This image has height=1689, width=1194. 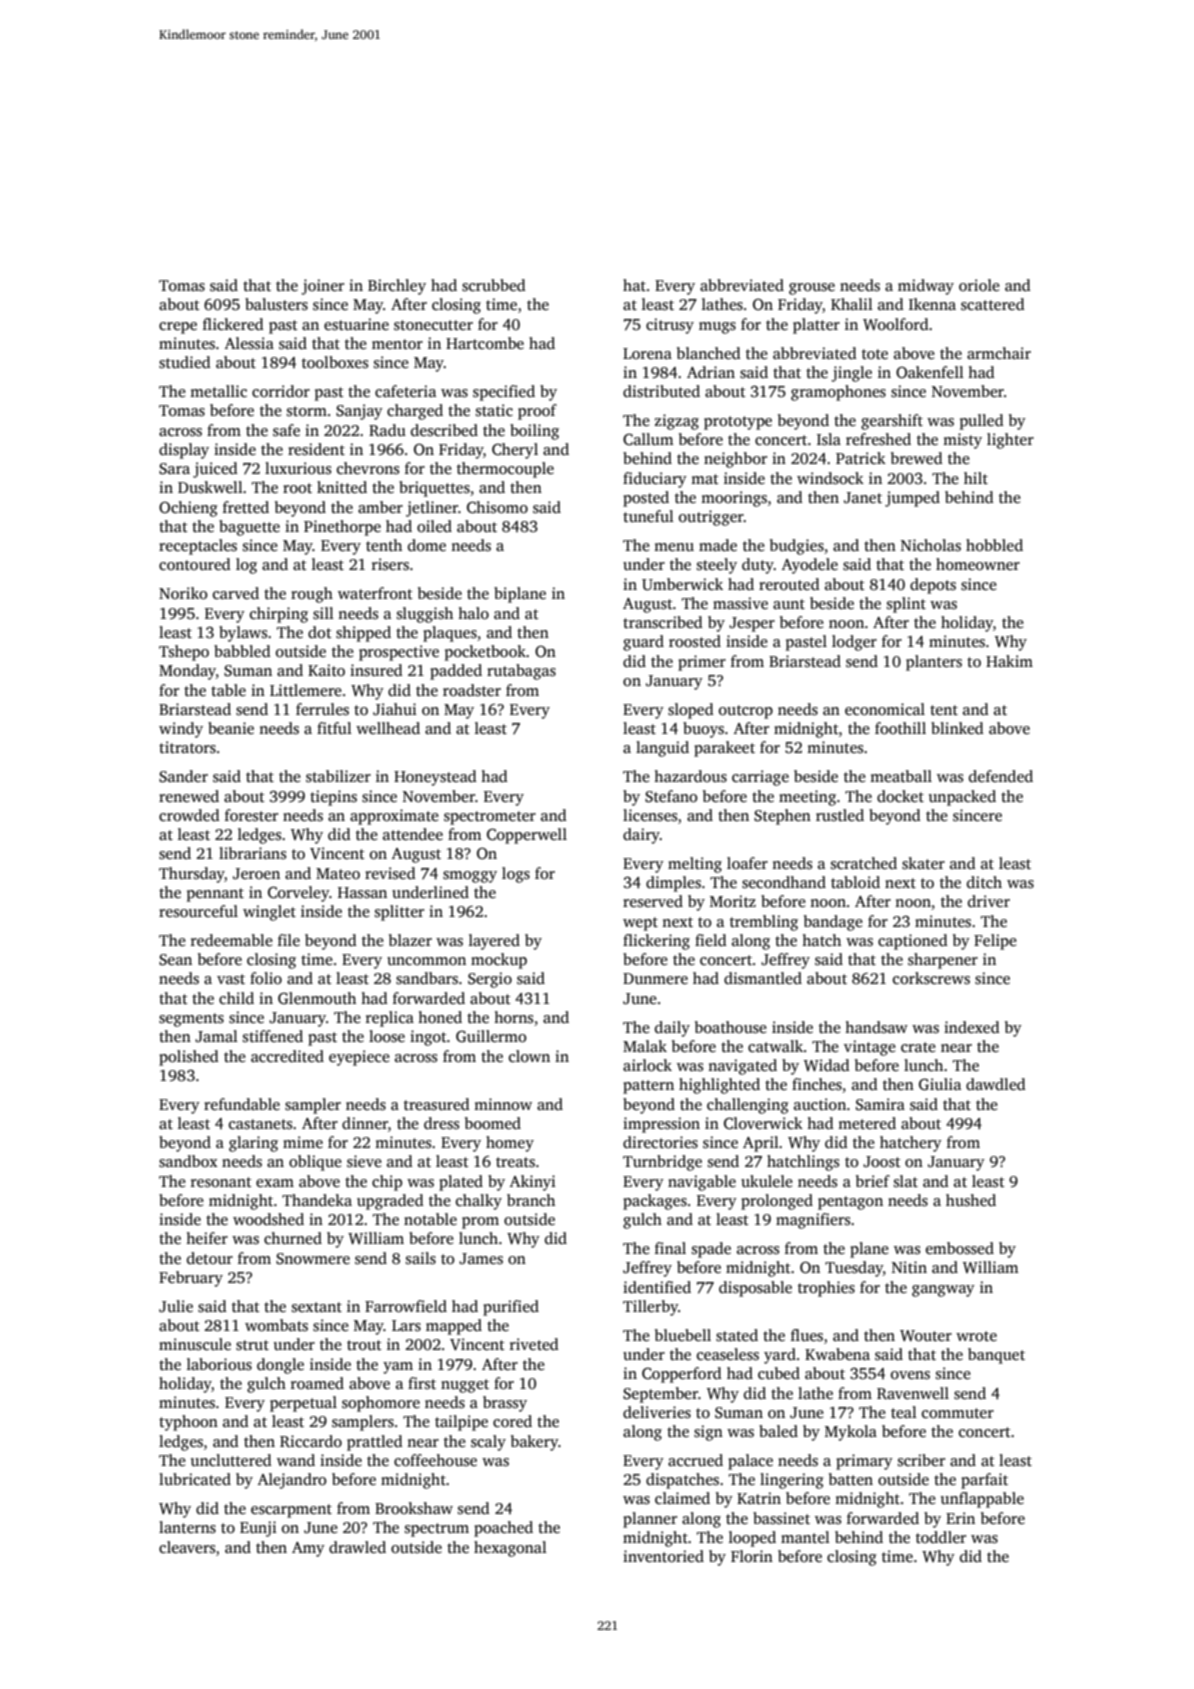 What do you see at coordinates (670, 326) in the image?
I see `citrusy` at bounding box center [670, 326].
